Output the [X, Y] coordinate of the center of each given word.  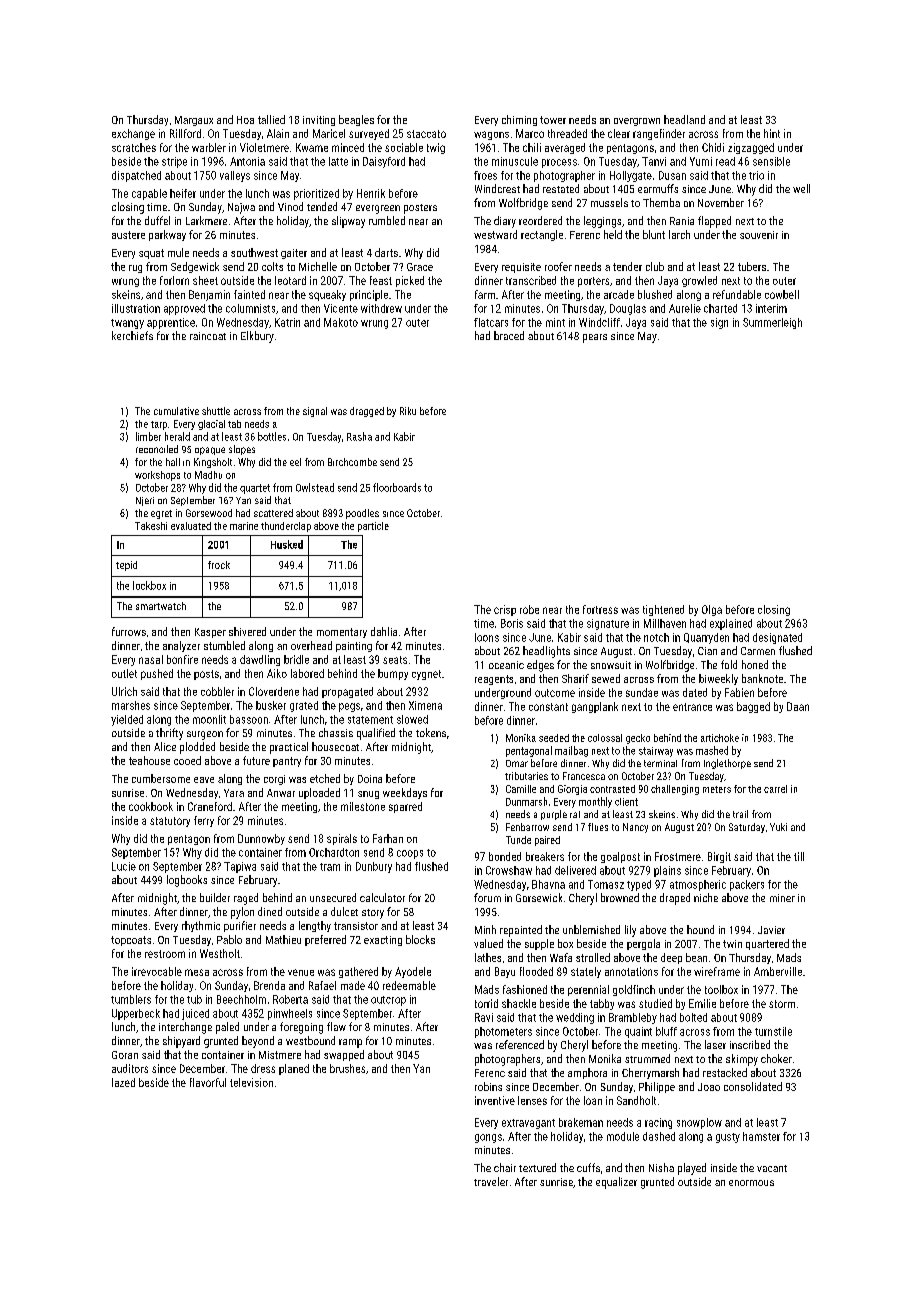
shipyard [181, 1042]
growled [699, 281]
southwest [254, 252]
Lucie [124, 866]
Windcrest [497, 188]
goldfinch [634, 990]
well [801, 188]
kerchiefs [132, 335]
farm [485, 294]
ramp [350, 1043]
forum [487, 897]
